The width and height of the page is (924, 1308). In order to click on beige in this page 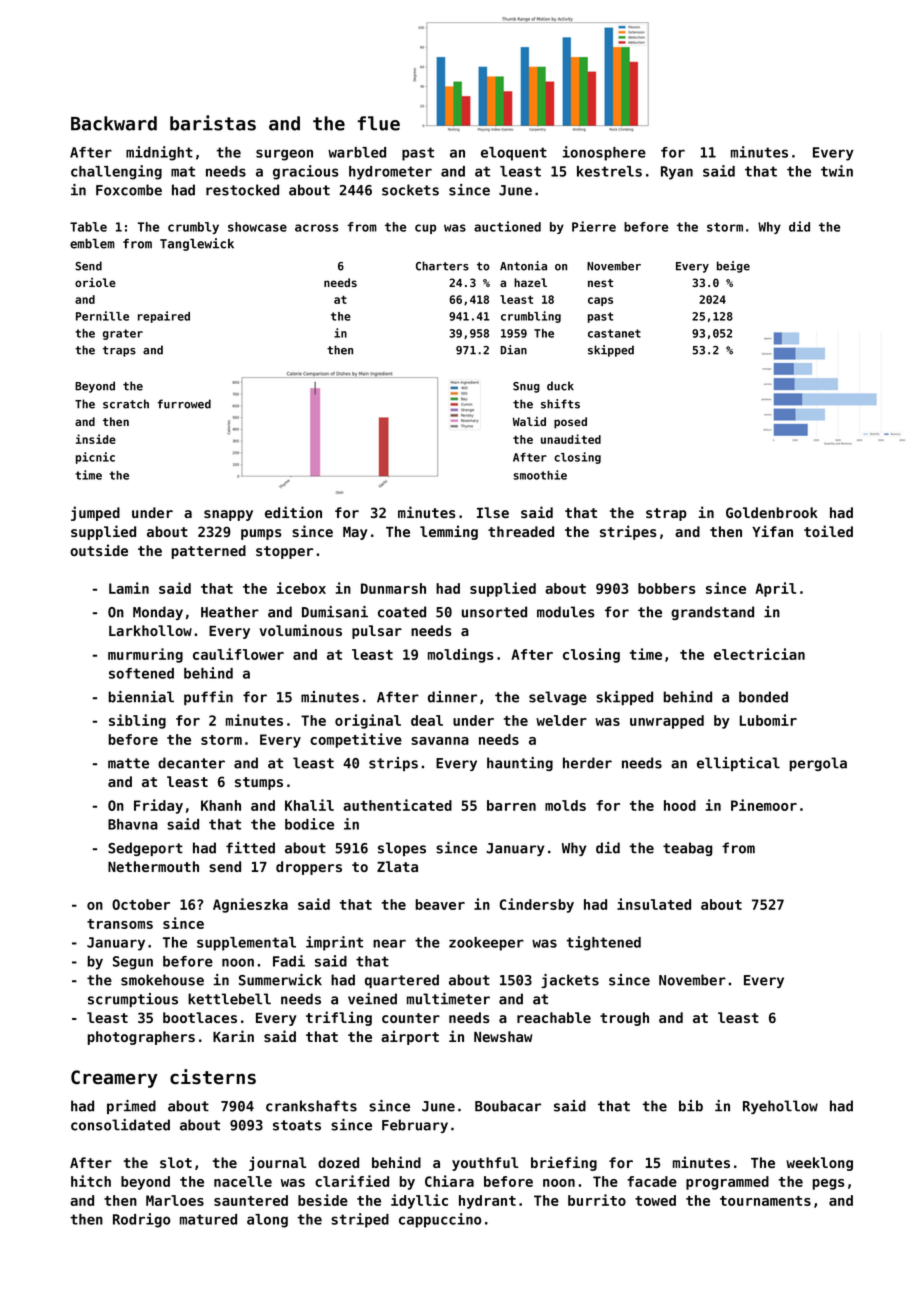, I will do `click(733, 267)`.
